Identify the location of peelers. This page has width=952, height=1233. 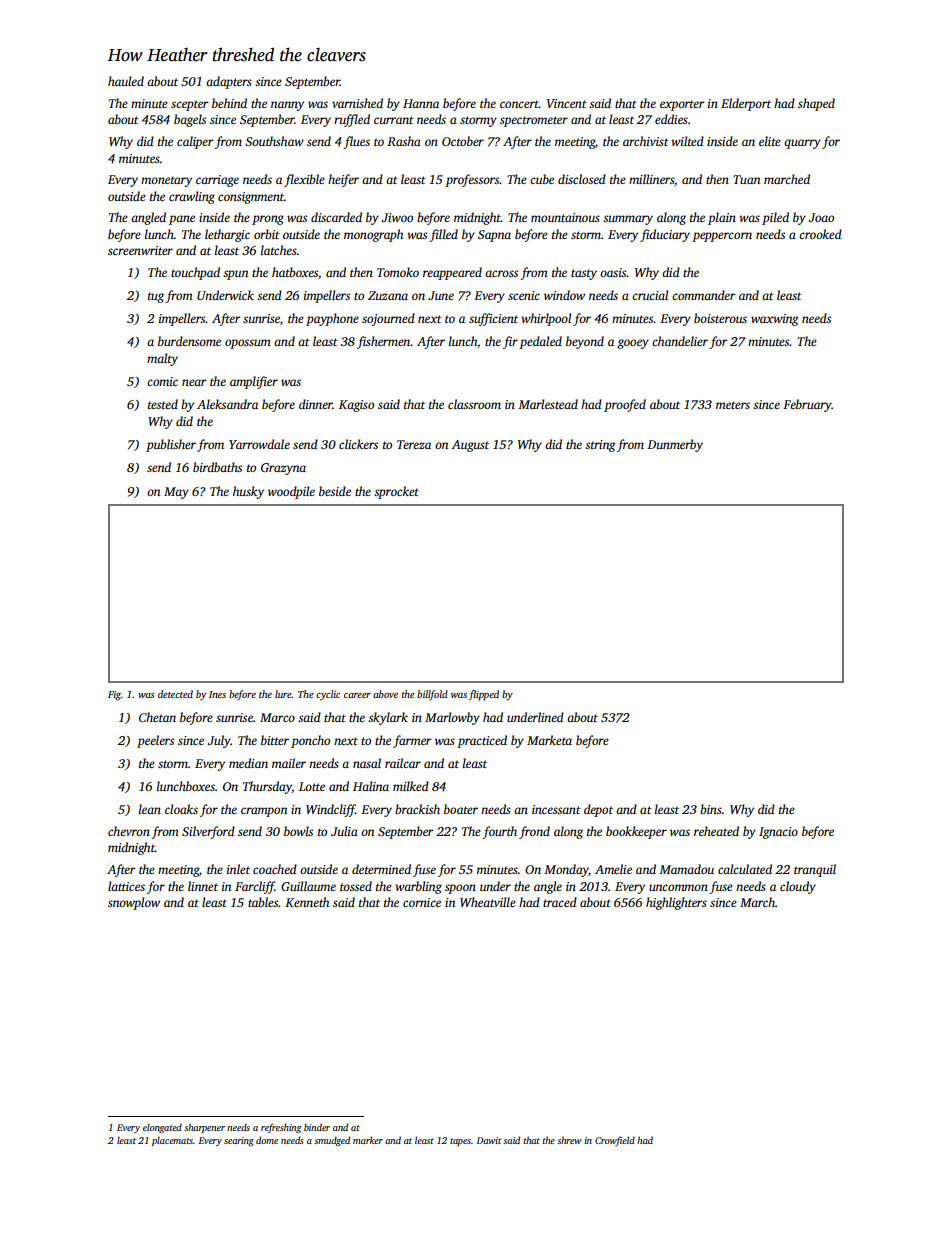
(155, 741).
